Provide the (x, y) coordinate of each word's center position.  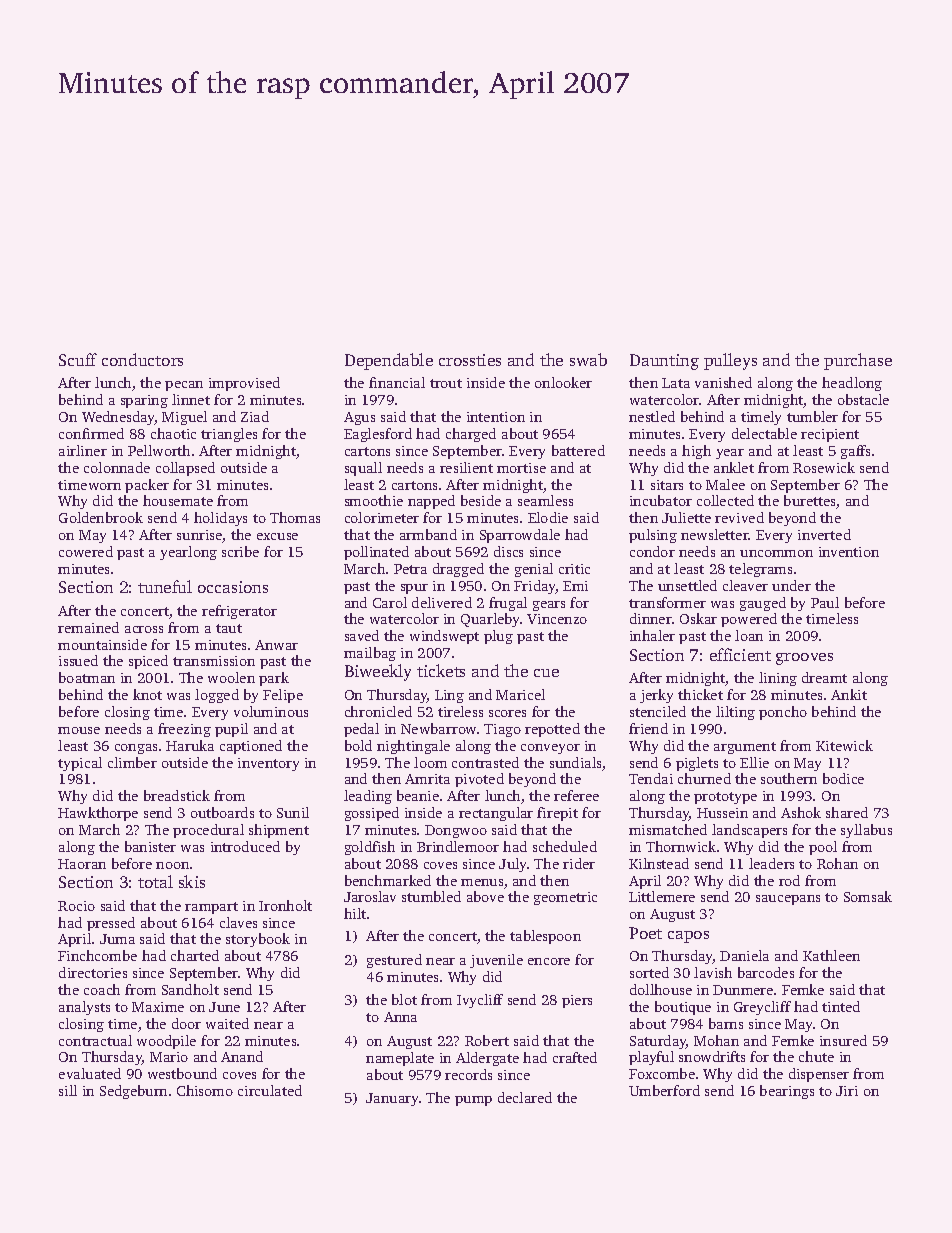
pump (473, 1101)
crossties (470, 360)
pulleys (730, 361)
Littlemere (662, 896)
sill (68, 1090)
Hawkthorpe (98, 814)
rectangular (496, 814)
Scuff (78, 359)
